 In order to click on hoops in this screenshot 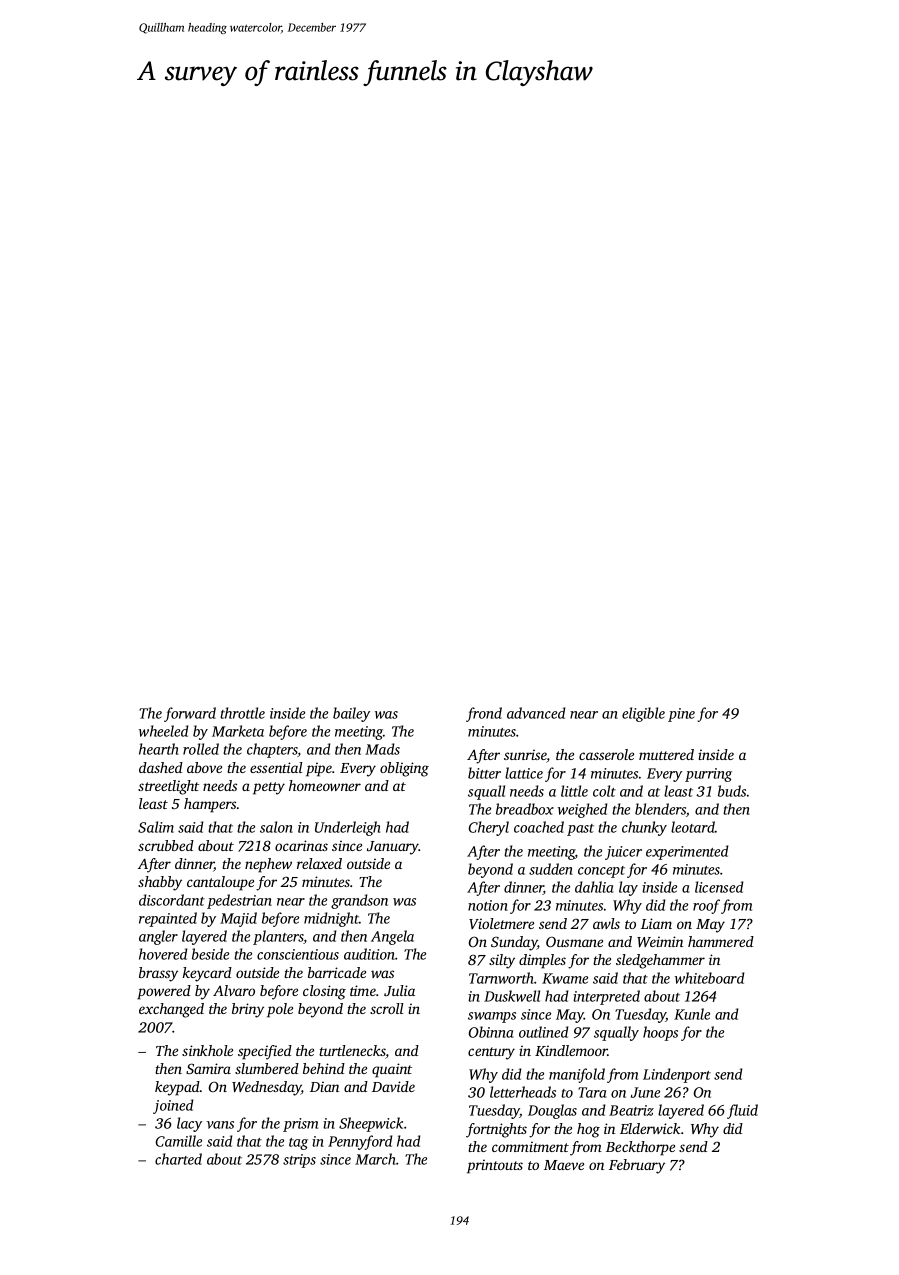, I will do `click(660, 1033)`.
